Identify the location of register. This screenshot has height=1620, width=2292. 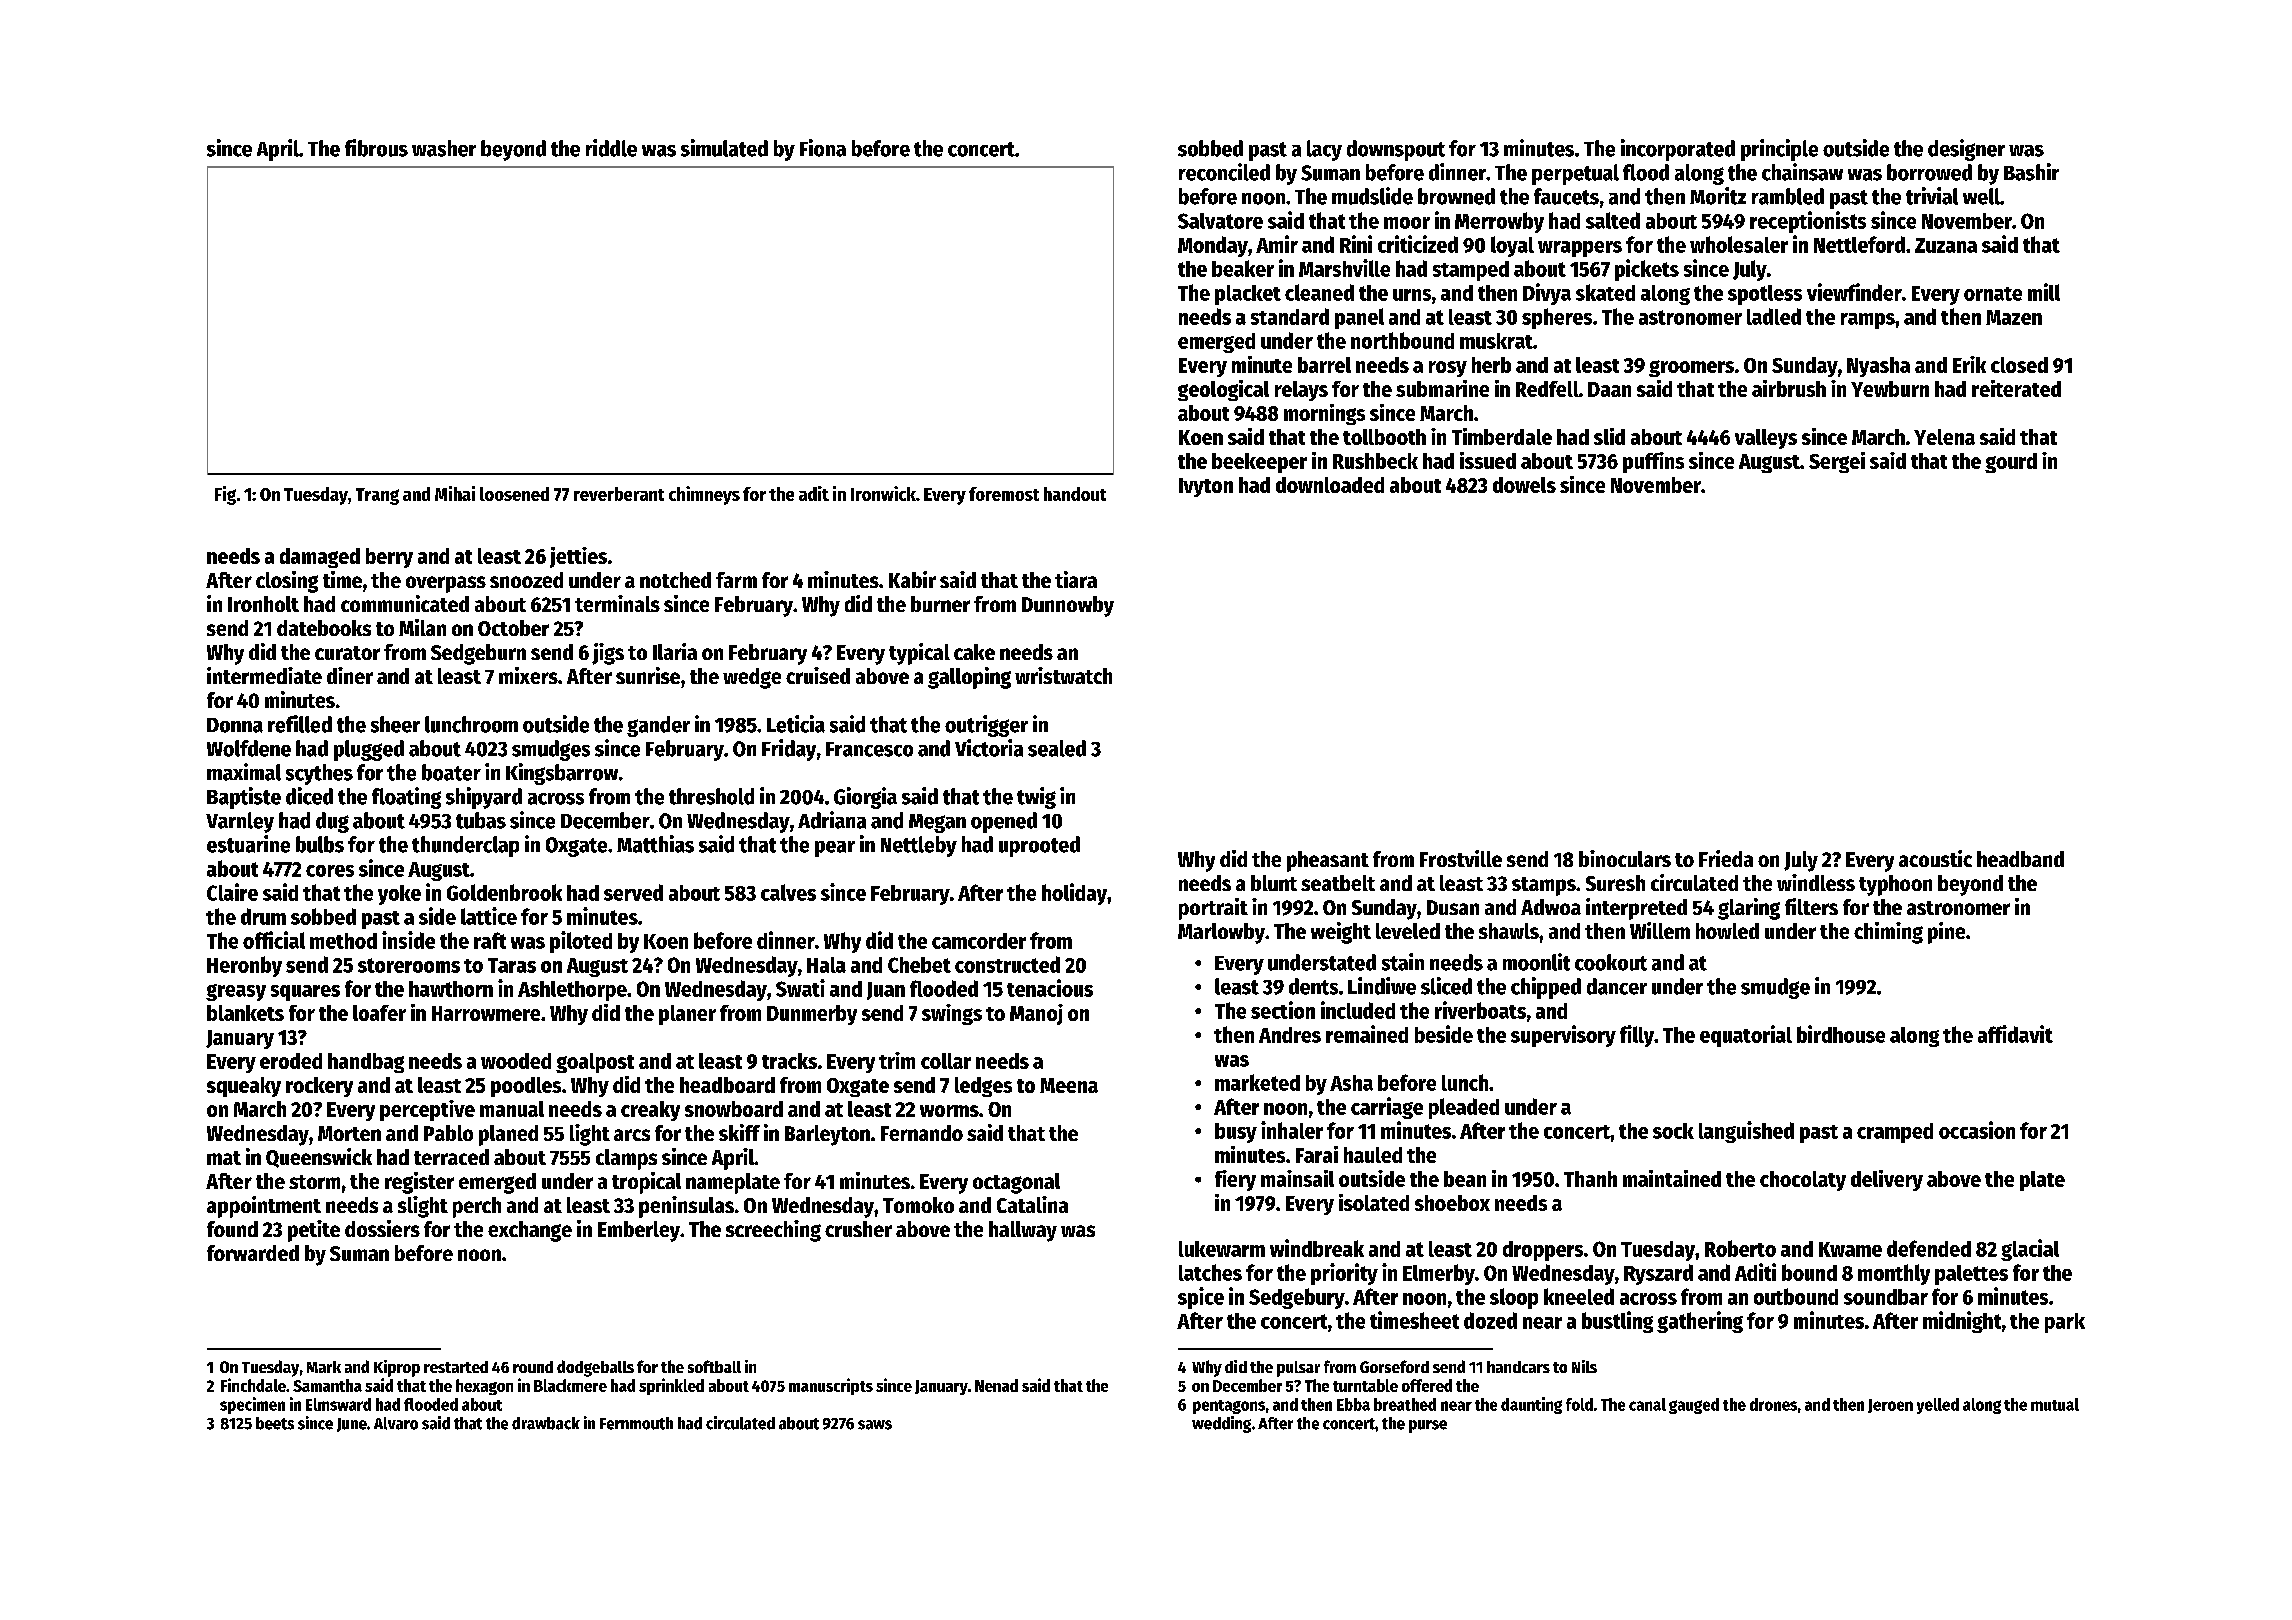
(419, 1183).
